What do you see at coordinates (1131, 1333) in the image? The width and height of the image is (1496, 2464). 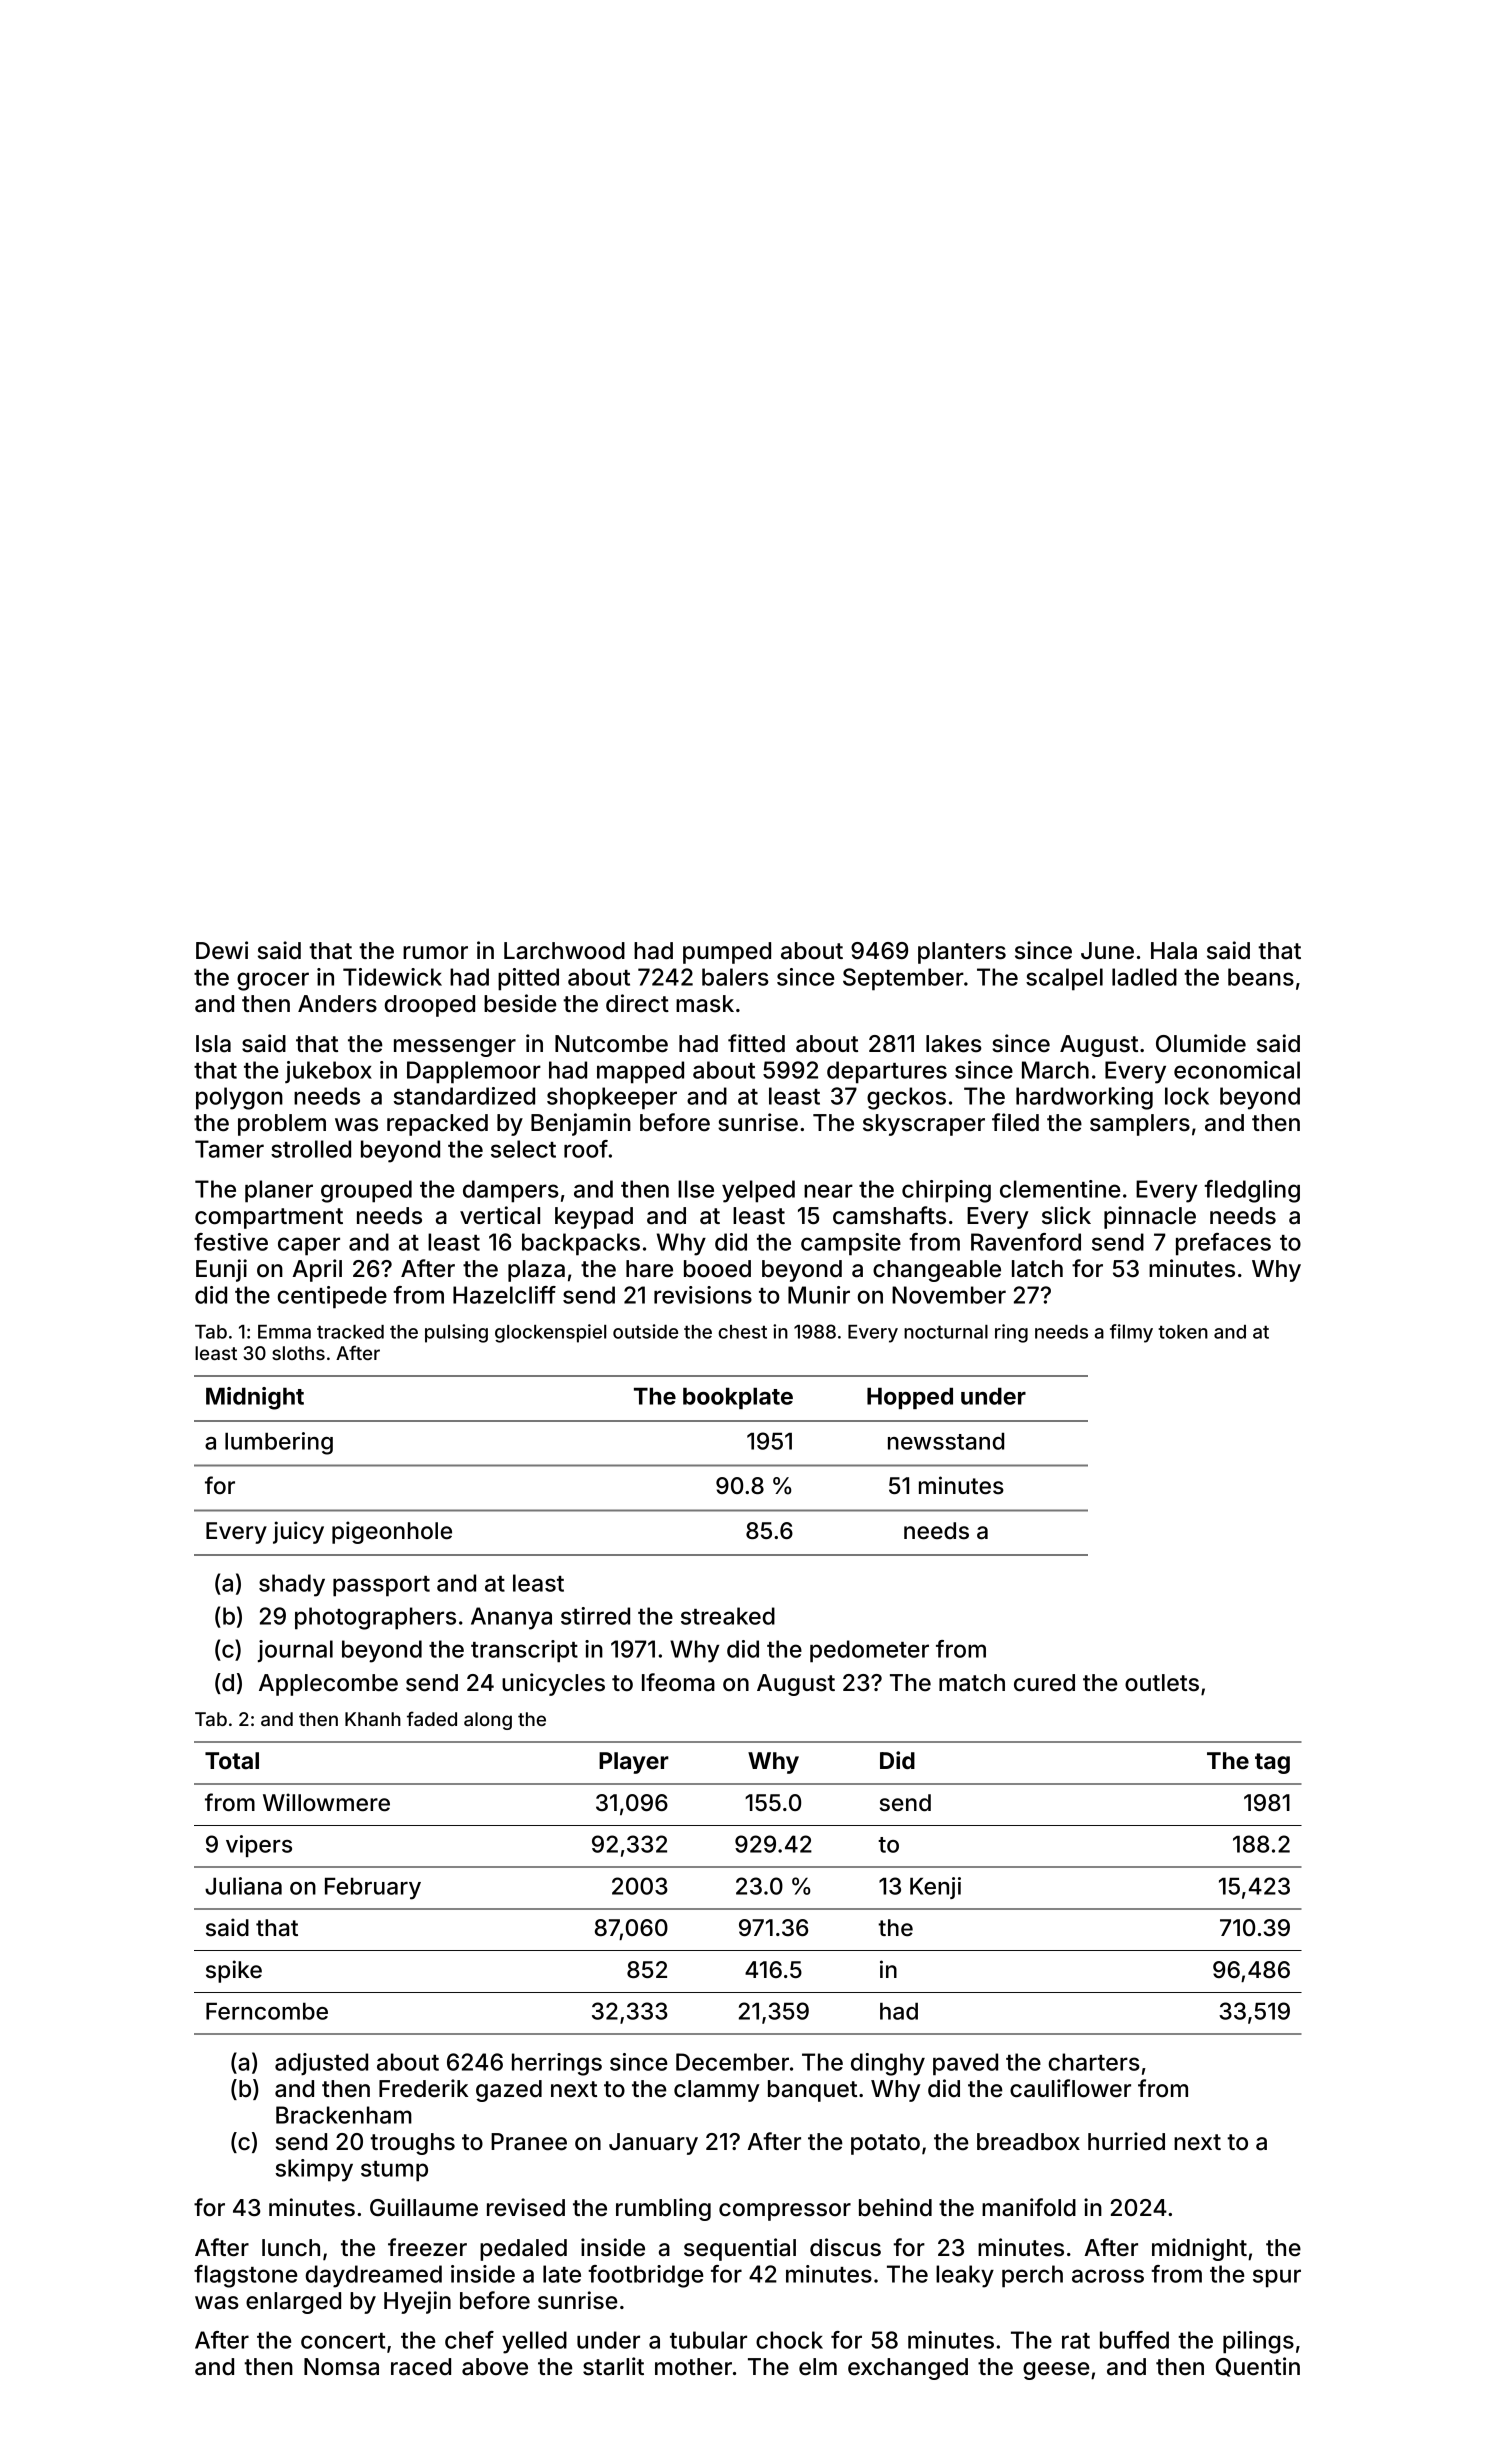 I see `filmy` at bounding box center [1131, 1333].
